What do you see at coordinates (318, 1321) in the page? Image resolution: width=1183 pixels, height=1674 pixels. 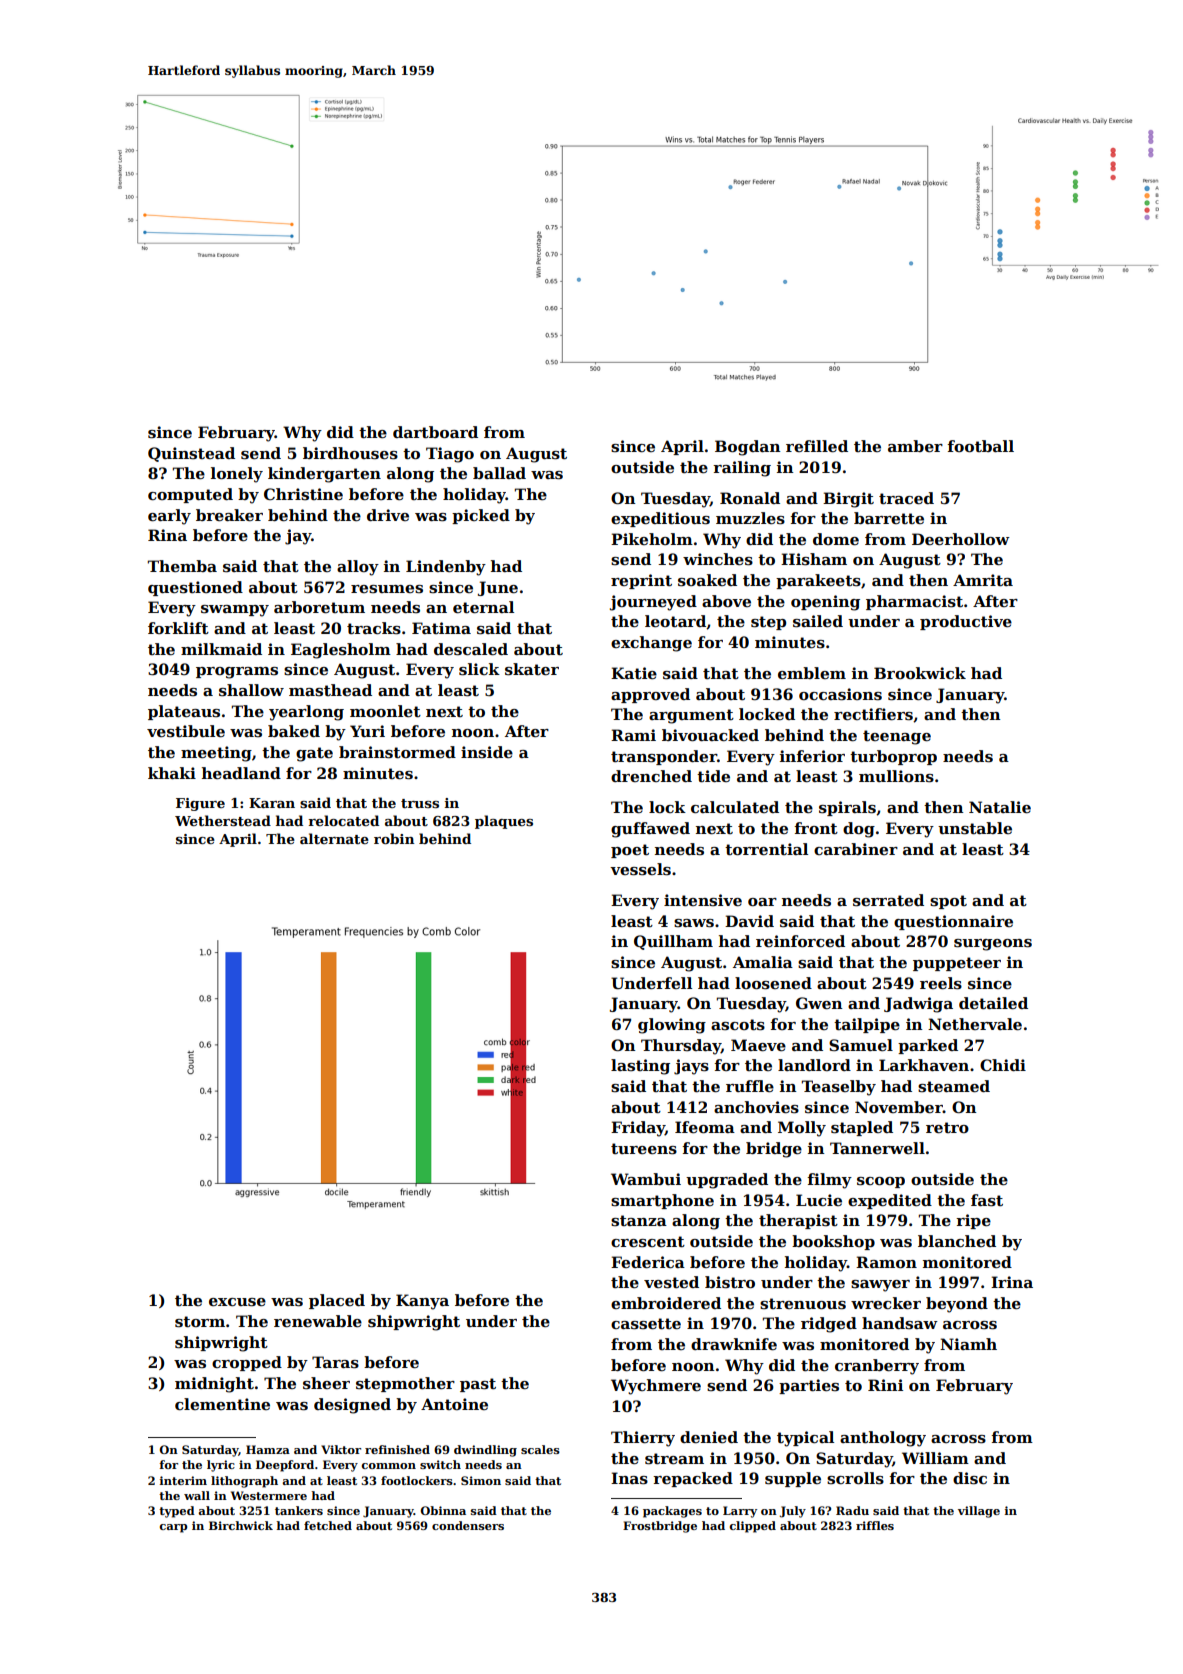 I see `renewable` at bounding box center [318, 1321].
